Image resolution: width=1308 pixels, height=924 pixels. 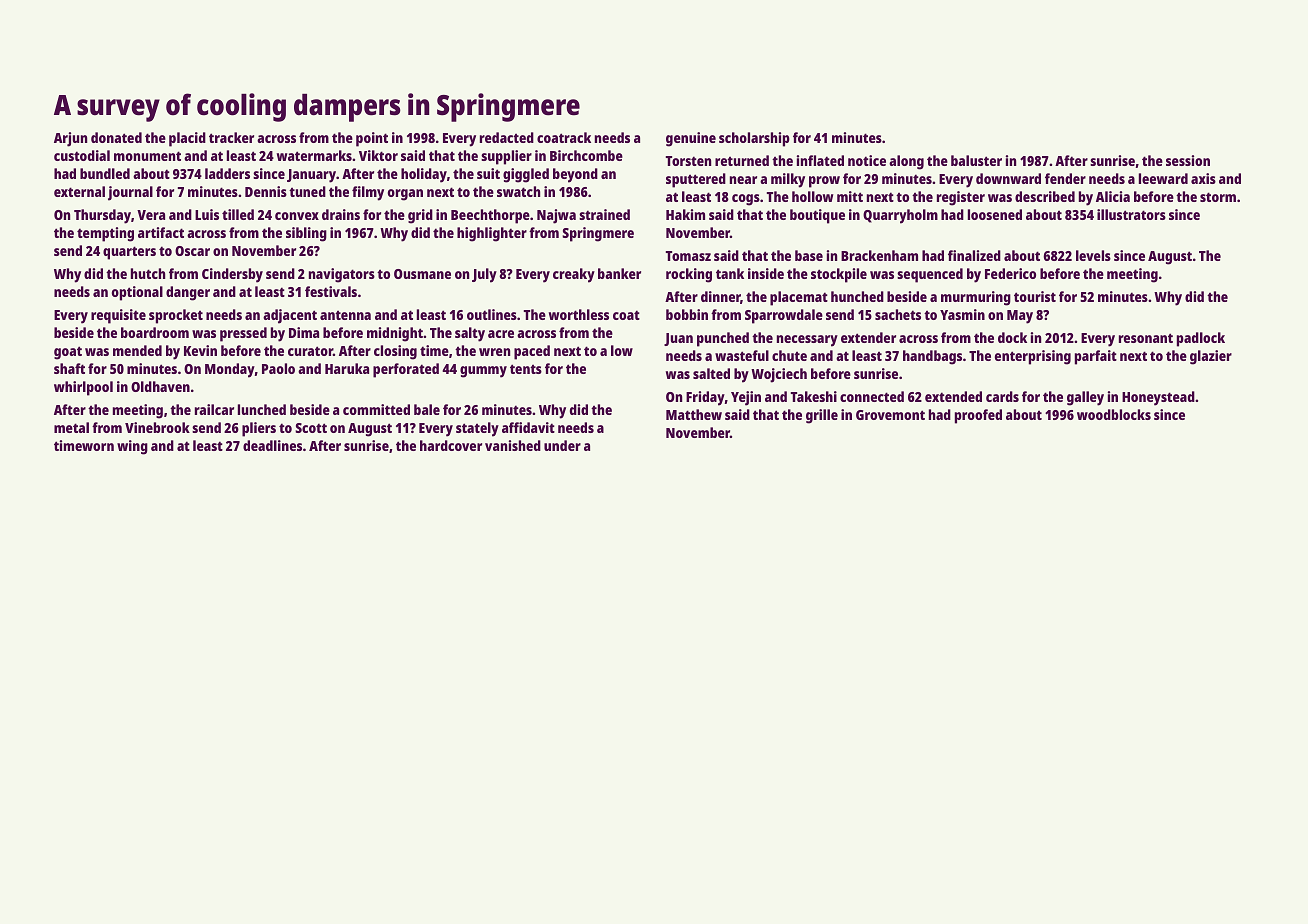 What do you see at coordinates (976, 298) in the document?
I see `murmuring` at bounding box center [976, 298].
